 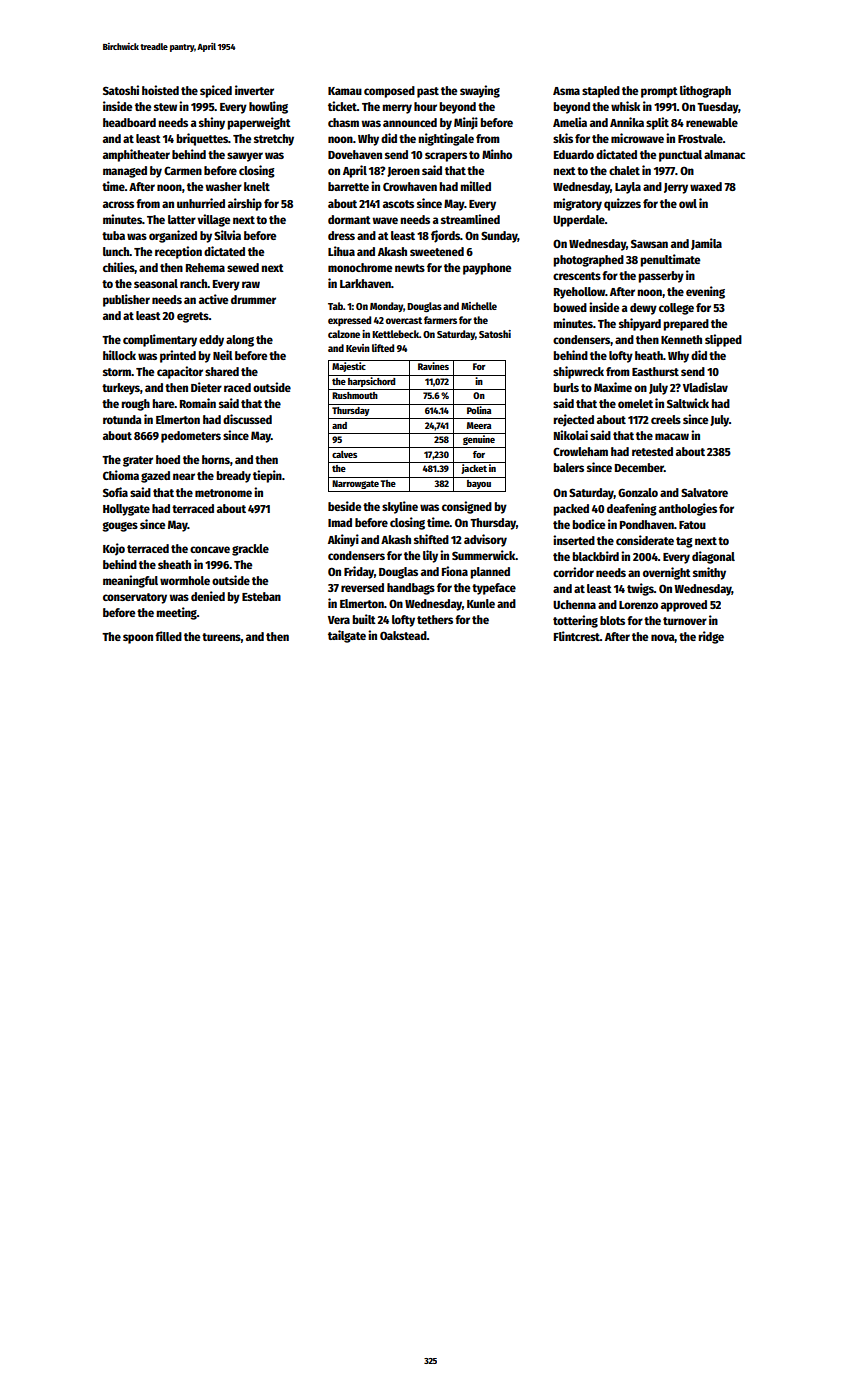 What do you see at coordinates (428, 92) in the document?
I see `past` at bounding box center [428, 92].
